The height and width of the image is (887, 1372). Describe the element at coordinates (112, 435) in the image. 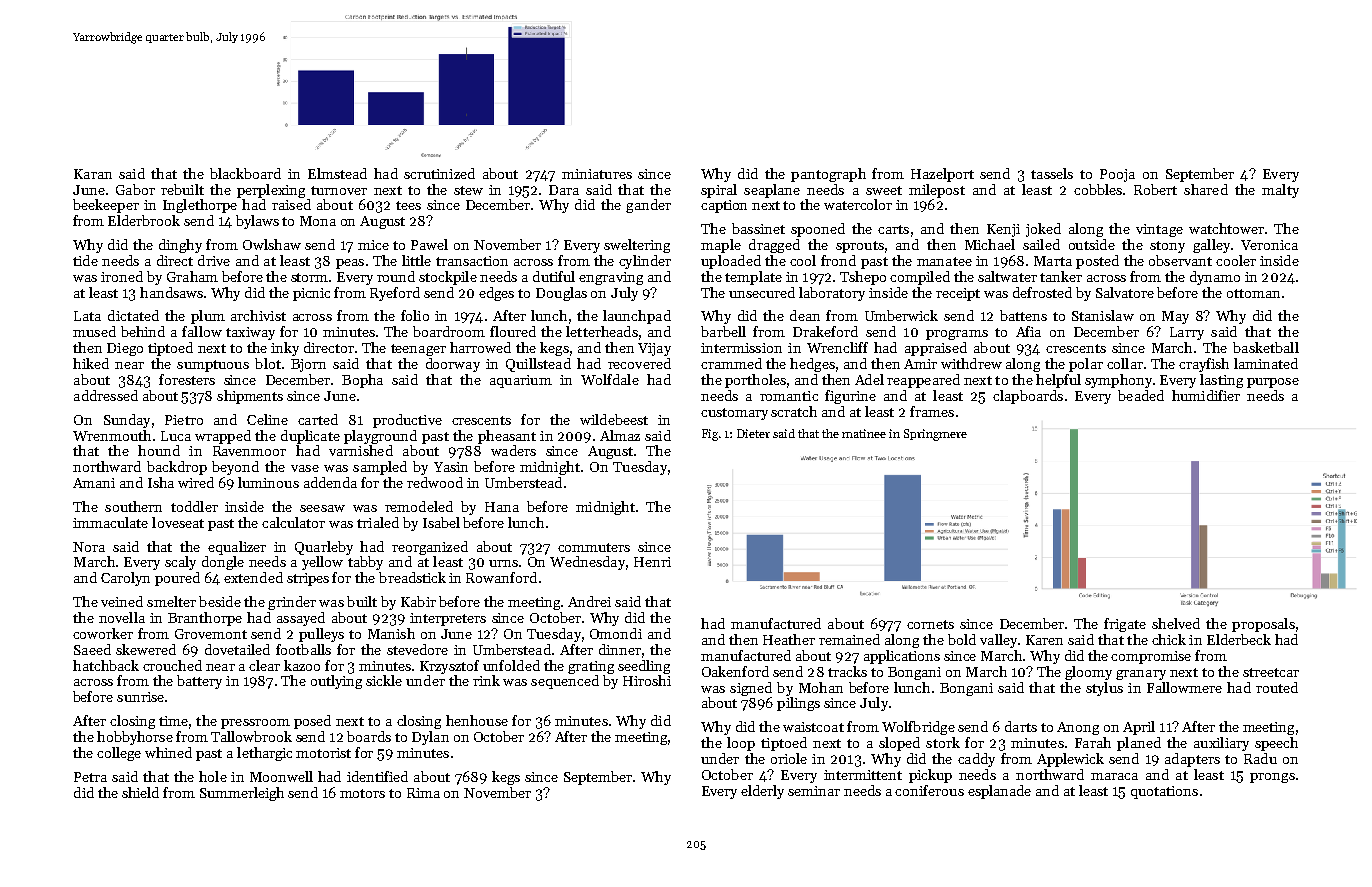

I see `Wrenmouth` at that location.
